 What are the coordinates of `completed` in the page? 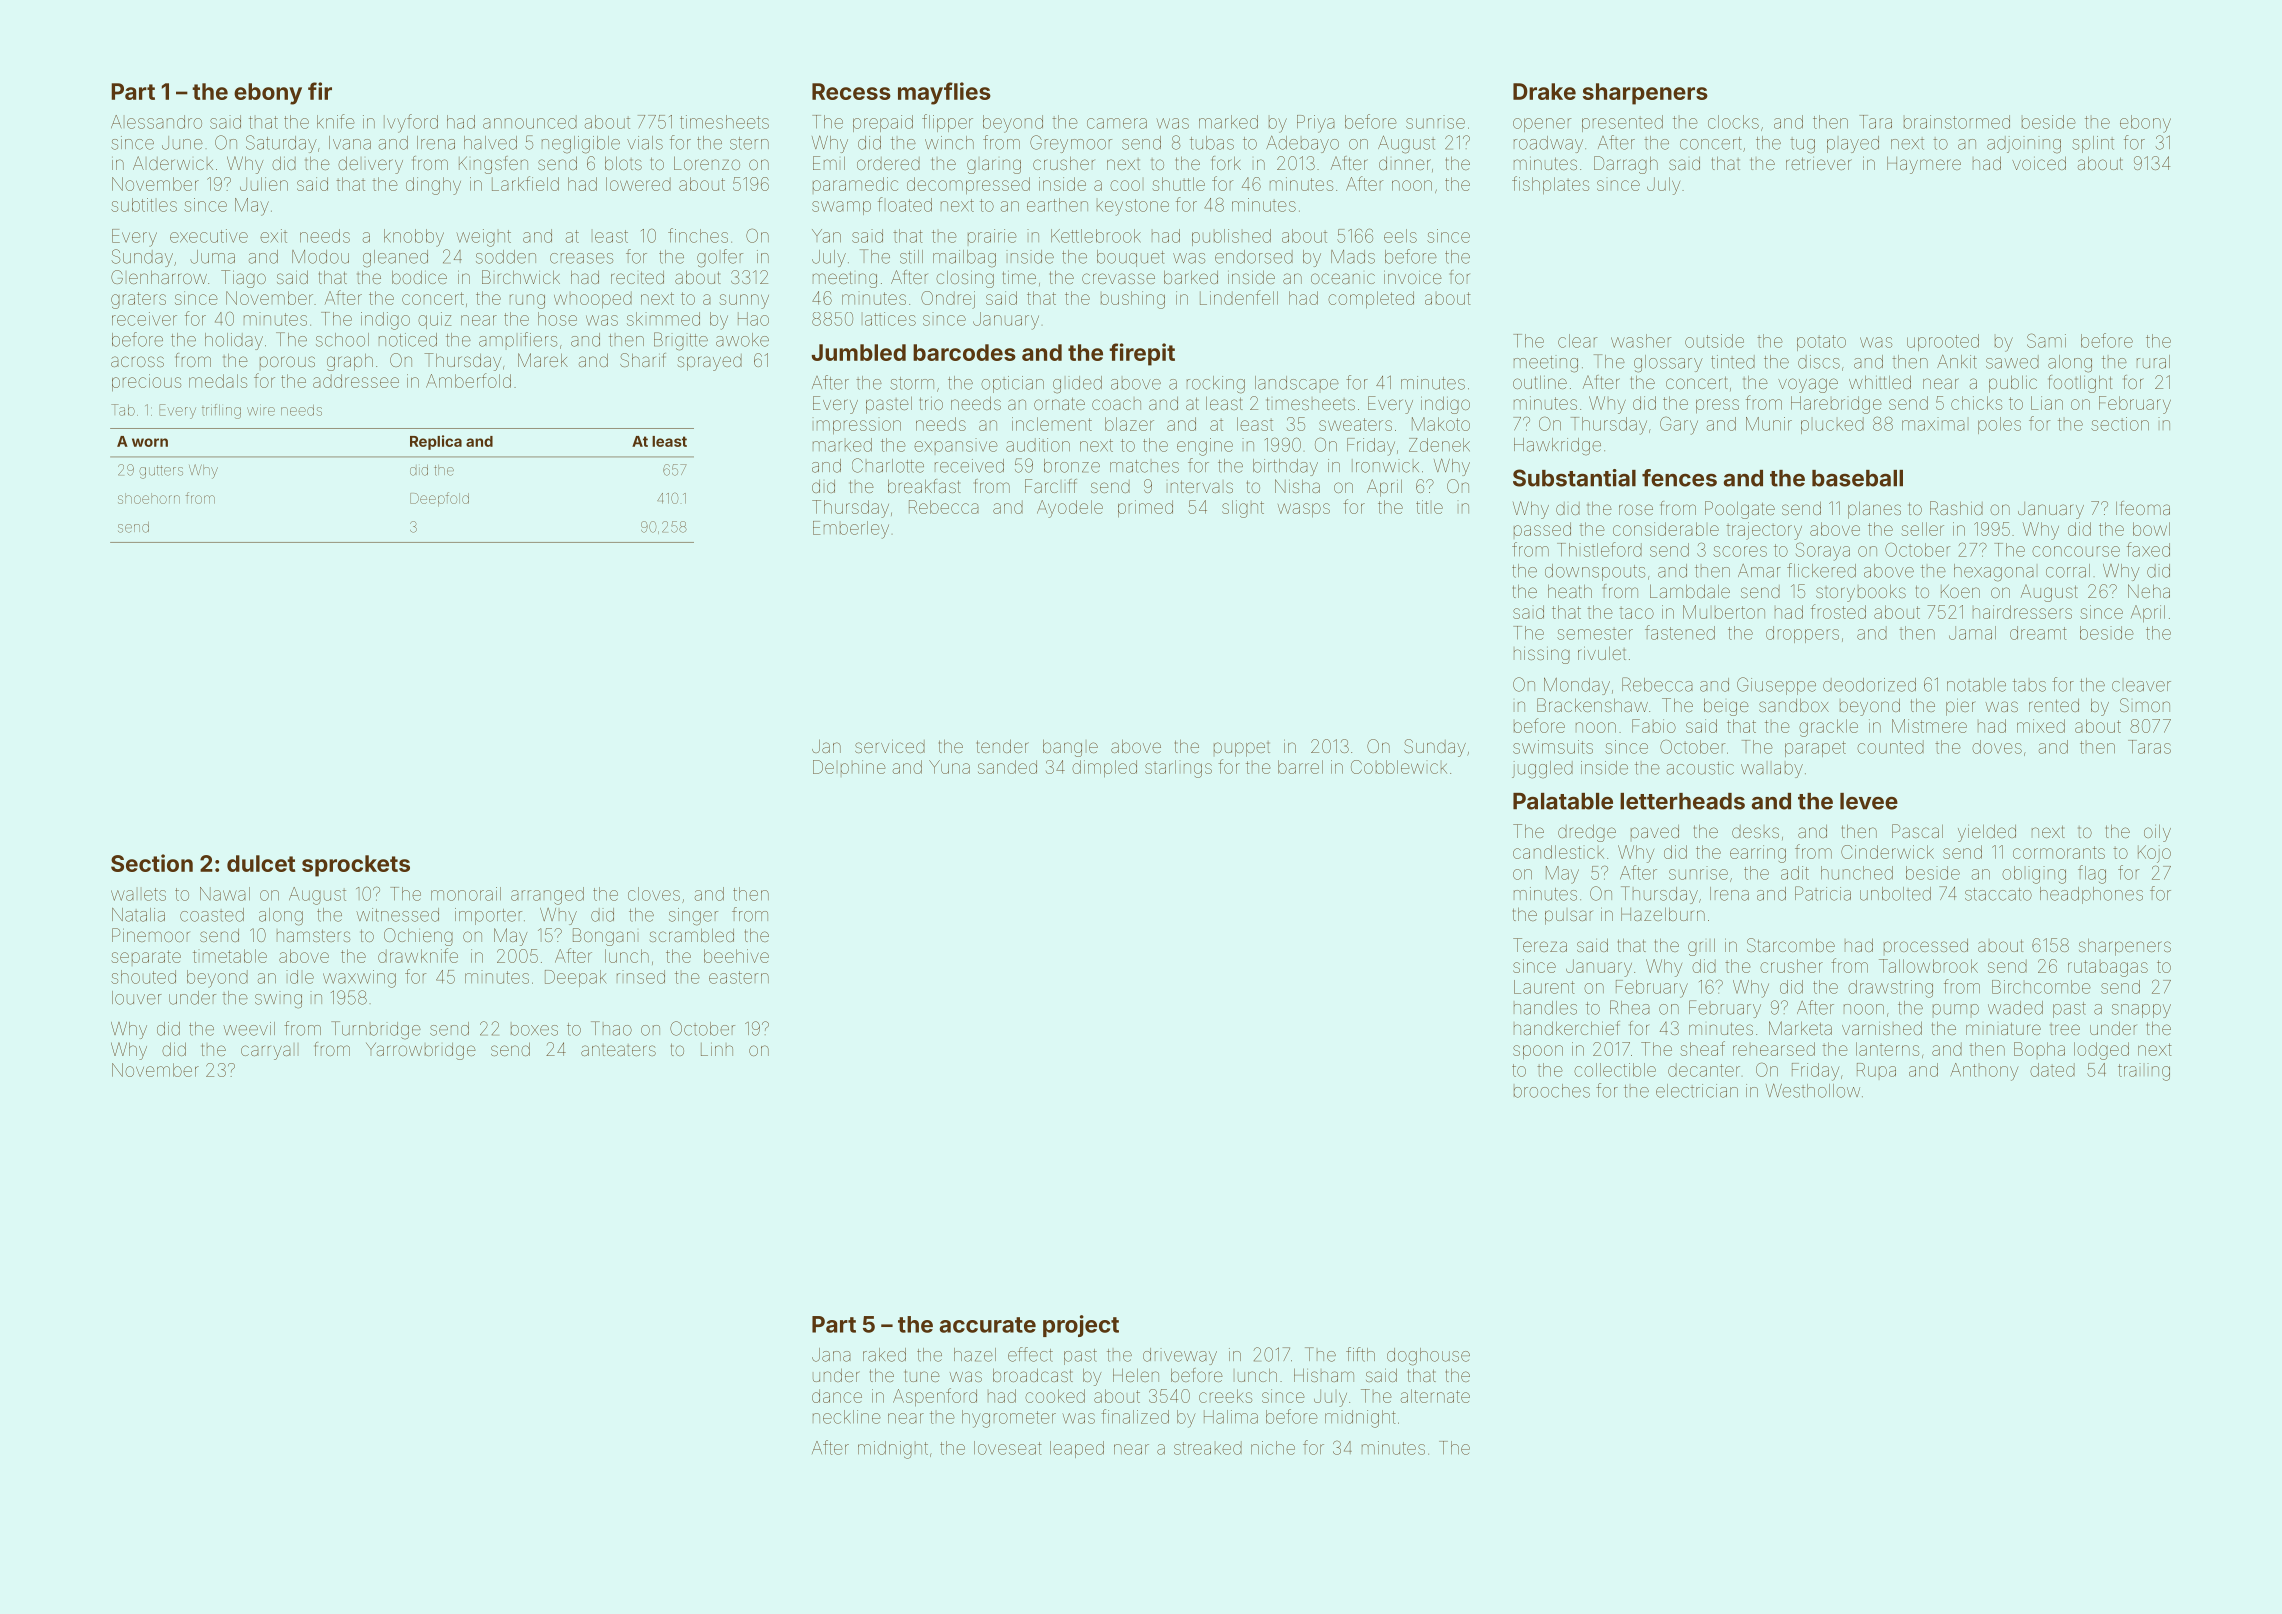 It's located at (1371, 299).
